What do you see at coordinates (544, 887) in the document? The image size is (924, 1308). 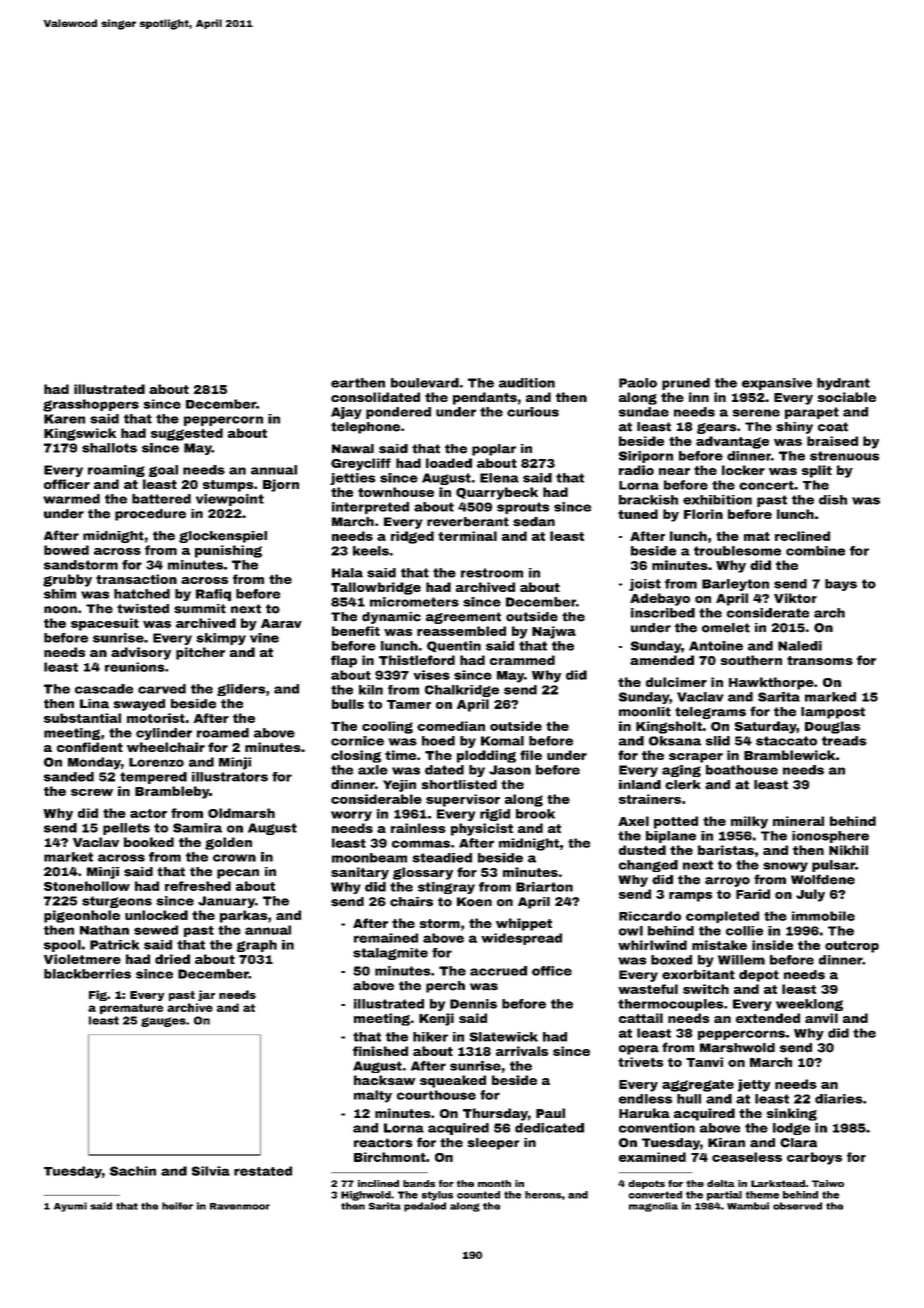 I see `Briarton` at bounding box center [544, 887].
